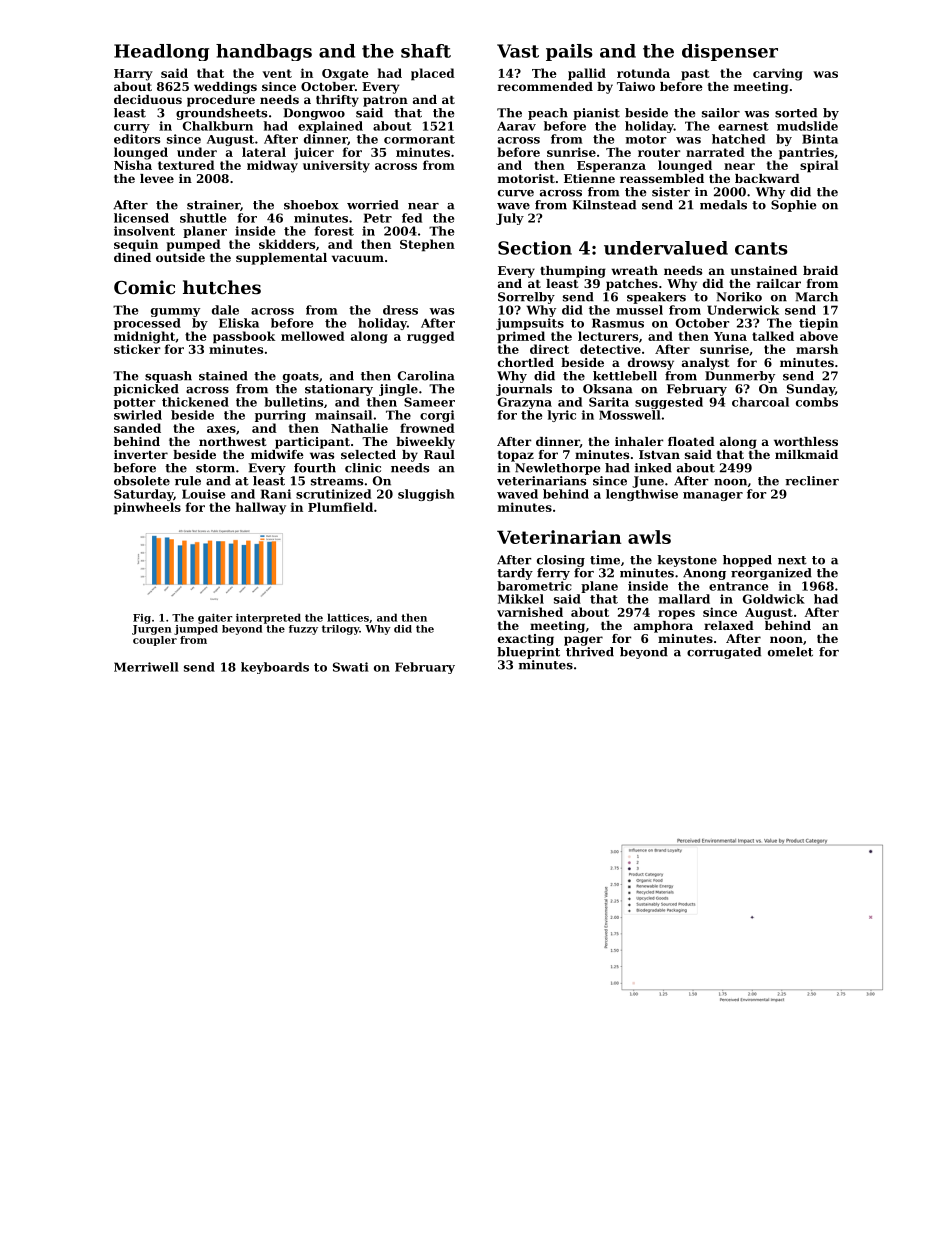 The width and height of the page is (952, 1233). What do you see at coordinates (761, 248) in the page?
I see `cants` at bounding box center [761, 248].
